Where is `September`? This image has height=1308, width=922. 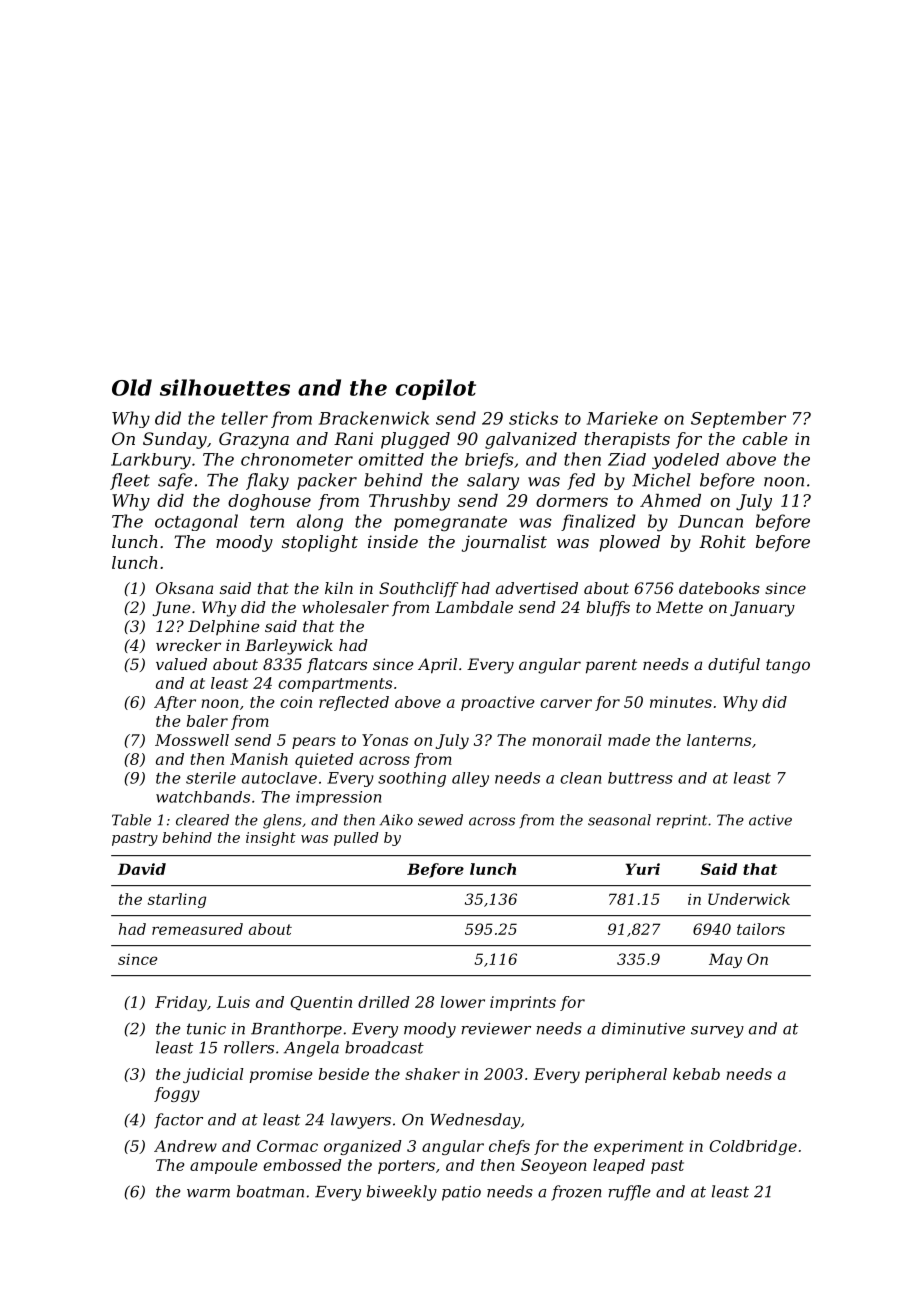 September is located at coordinates (738, 419).
